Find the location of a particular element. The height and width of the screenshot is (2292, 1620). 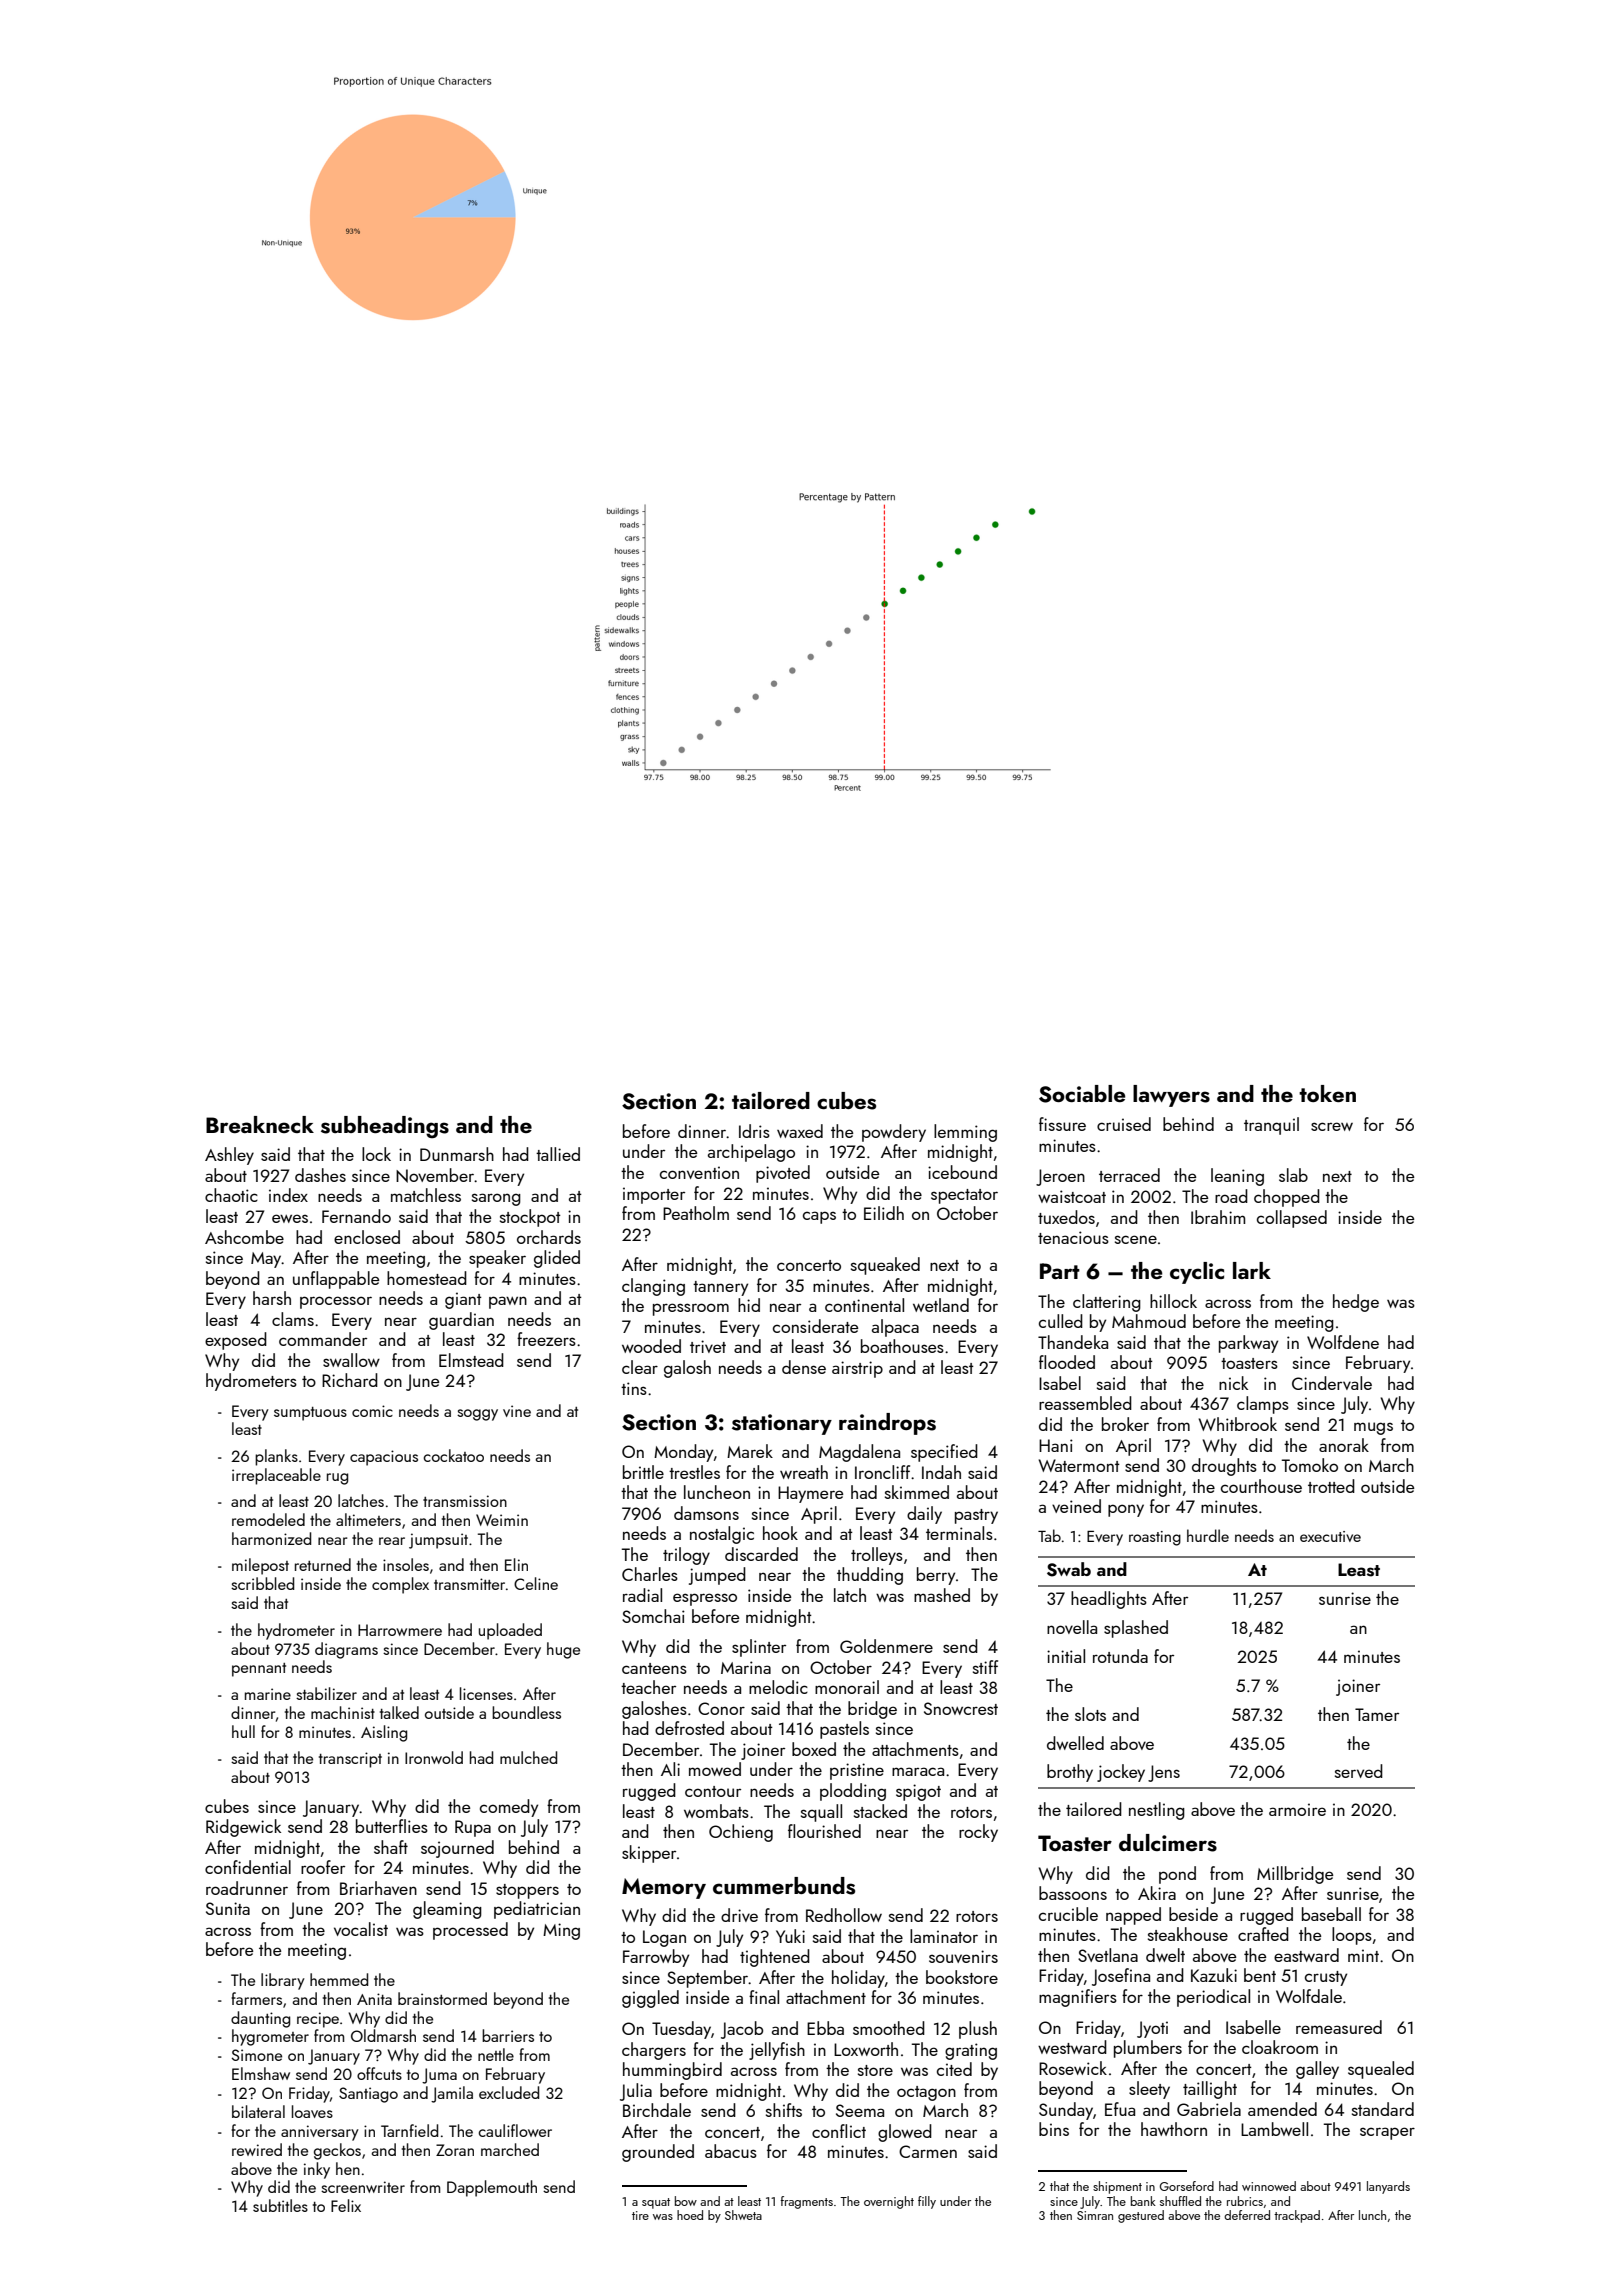

overnight is located at coordinates (889, 2202).
